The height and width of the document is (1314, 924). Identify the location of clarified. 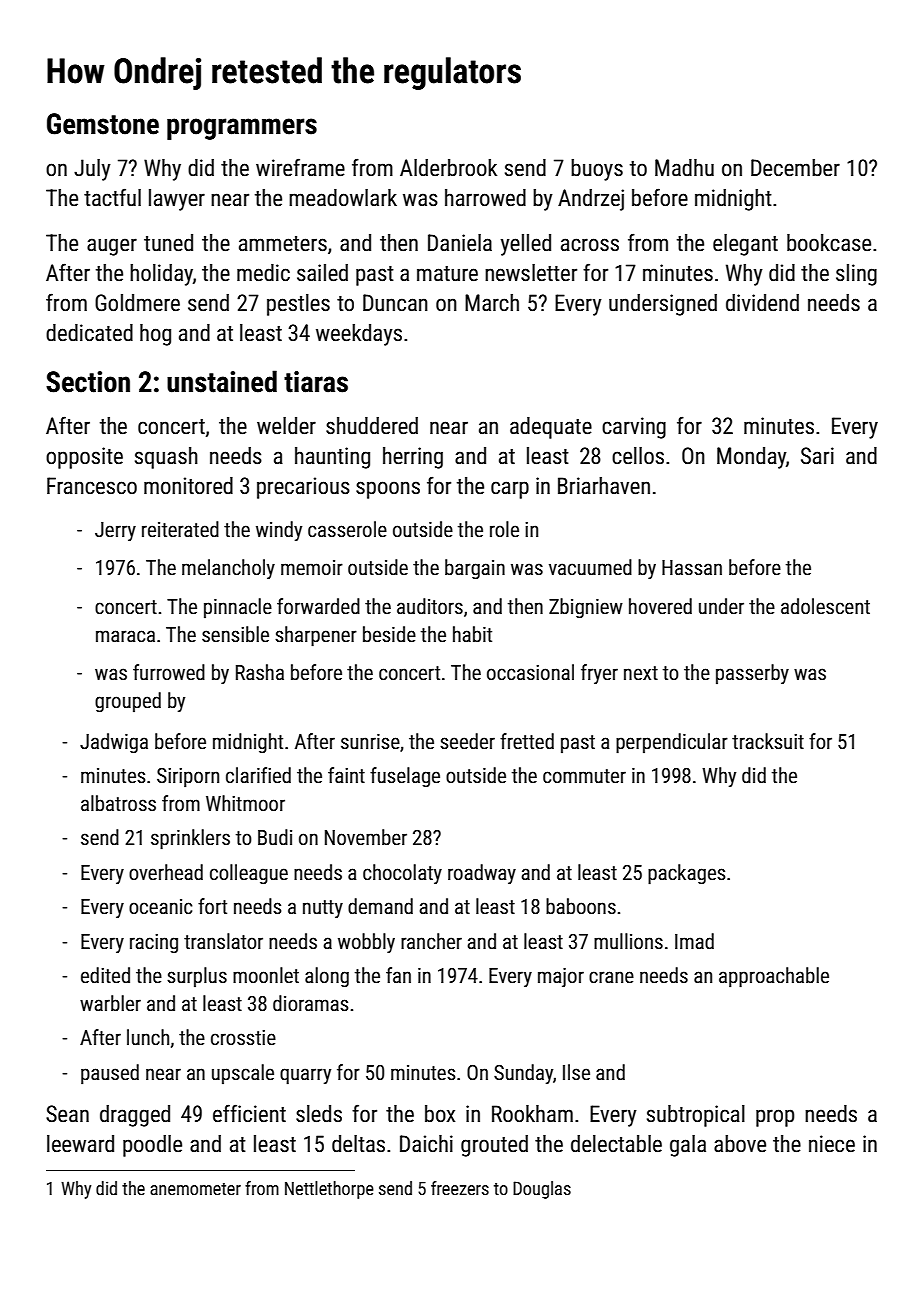
(258, 775).
